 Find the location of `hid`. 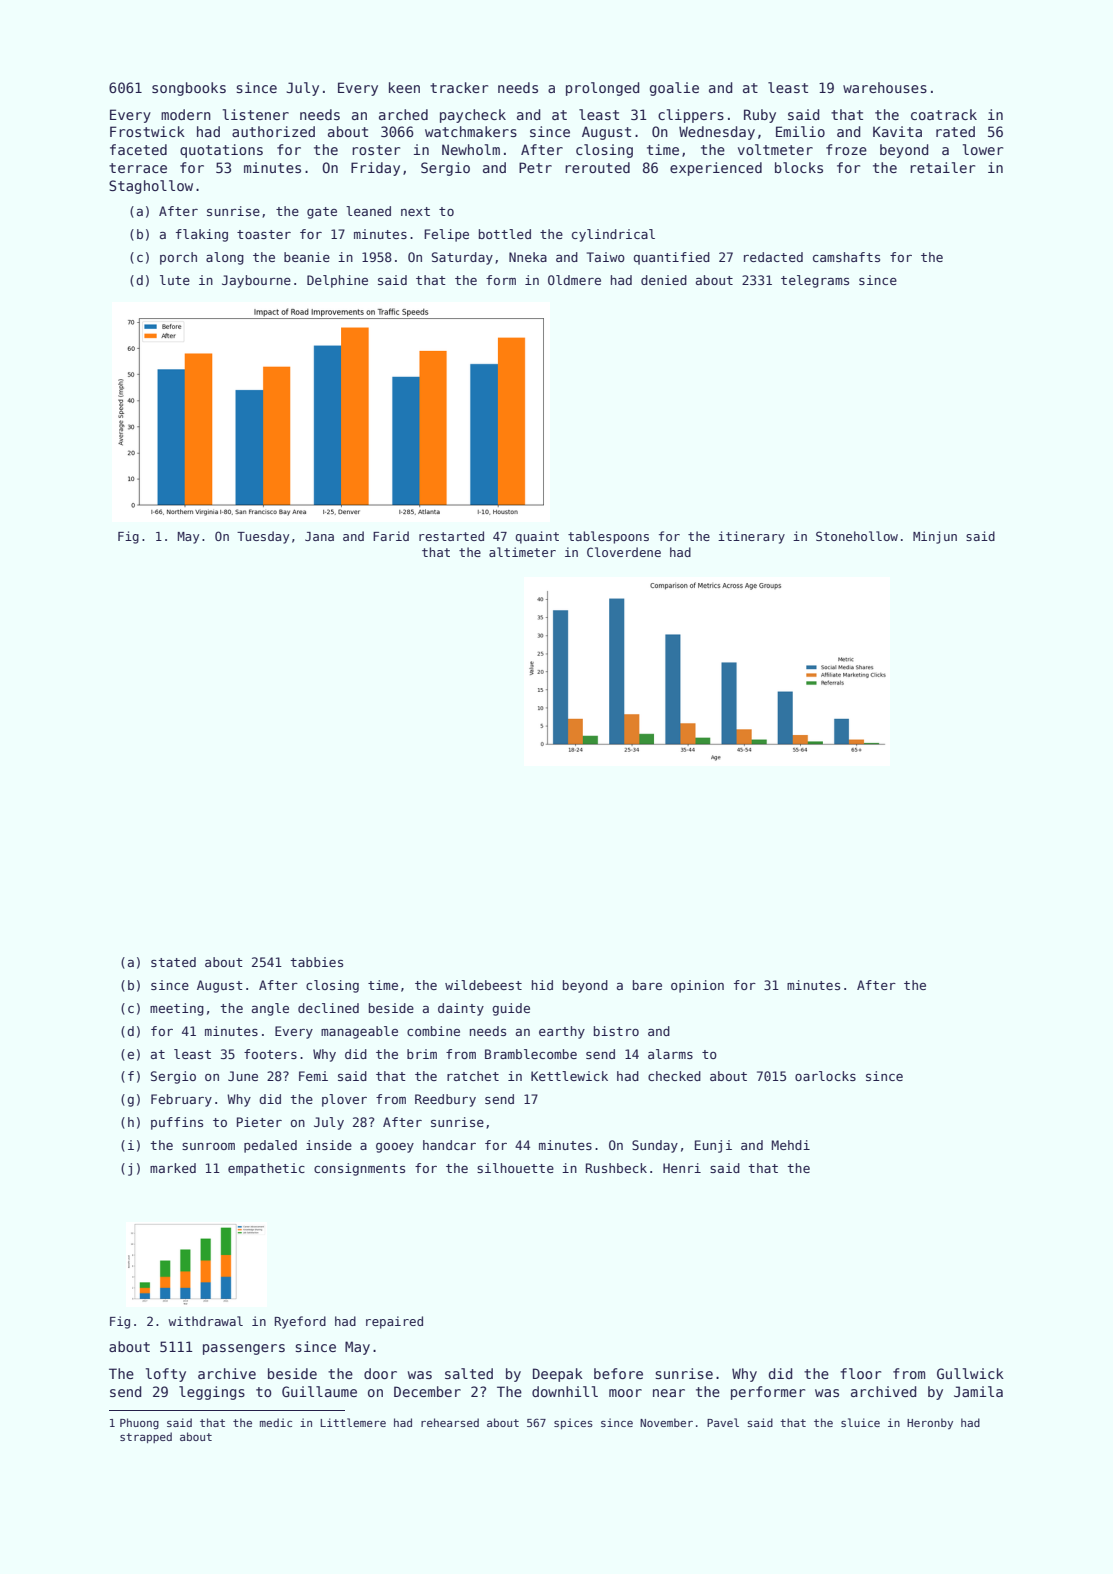

hid is located at coordinates (542, 985).
